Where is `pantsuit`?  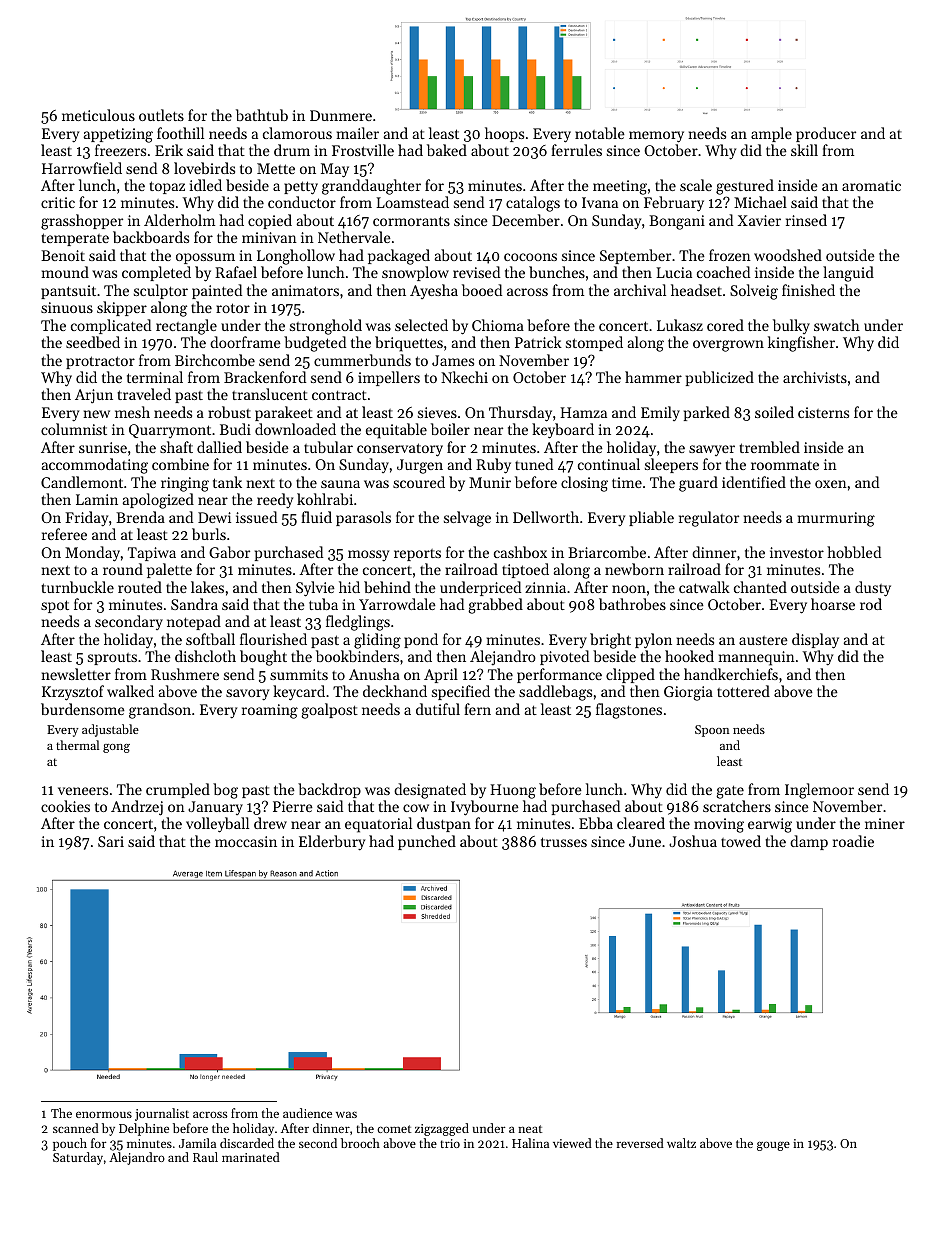
pantsuit is located at coordinates (68, 292).
